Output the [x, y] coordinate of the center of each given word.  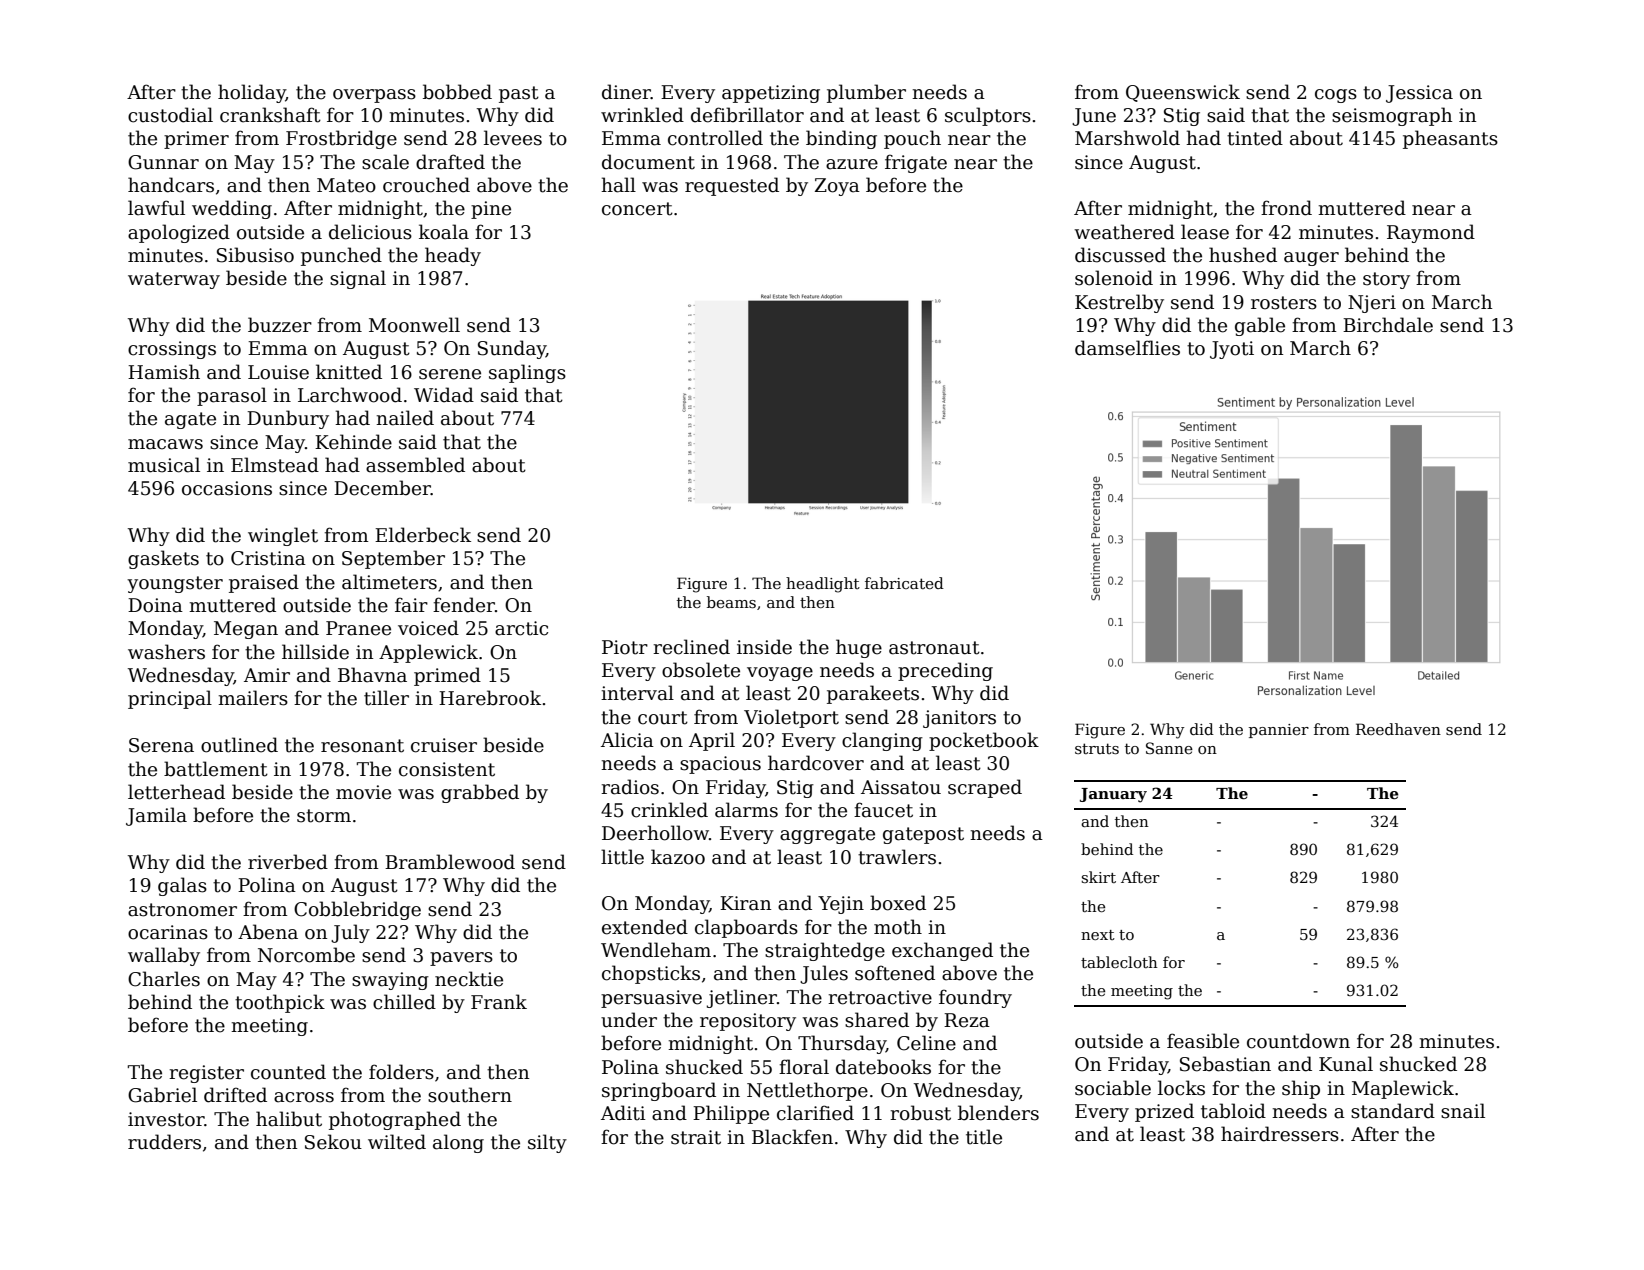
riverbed [288, 862]
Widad [444, 395]
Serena [161, 745]
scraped [985, 788]
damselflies [1127, 348]
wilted [397, 1142]
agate [190, 420]
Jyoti [1232, 350]
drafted [450, 162]
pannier [1279, 731]
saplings [527, 373]
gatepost [923, 835]
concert [637, 209]
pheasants [1450, 139]
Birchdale [1388, 325]
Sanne [1169, 748]
